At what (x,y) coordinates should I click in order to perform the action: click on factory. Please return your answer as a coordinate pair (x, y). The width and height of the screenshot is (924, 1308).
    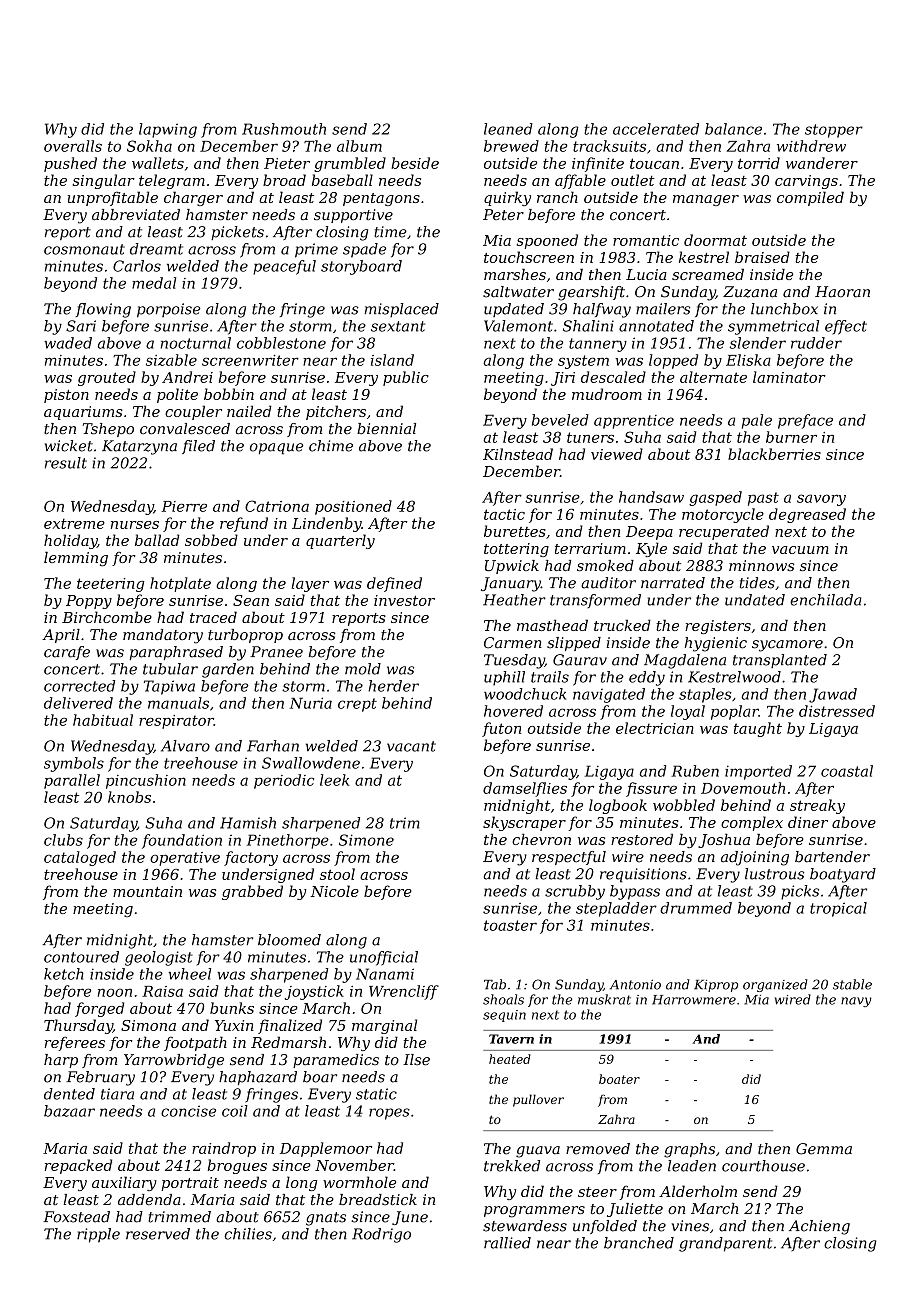
    Looking at the image, I should click on (251, 858).
